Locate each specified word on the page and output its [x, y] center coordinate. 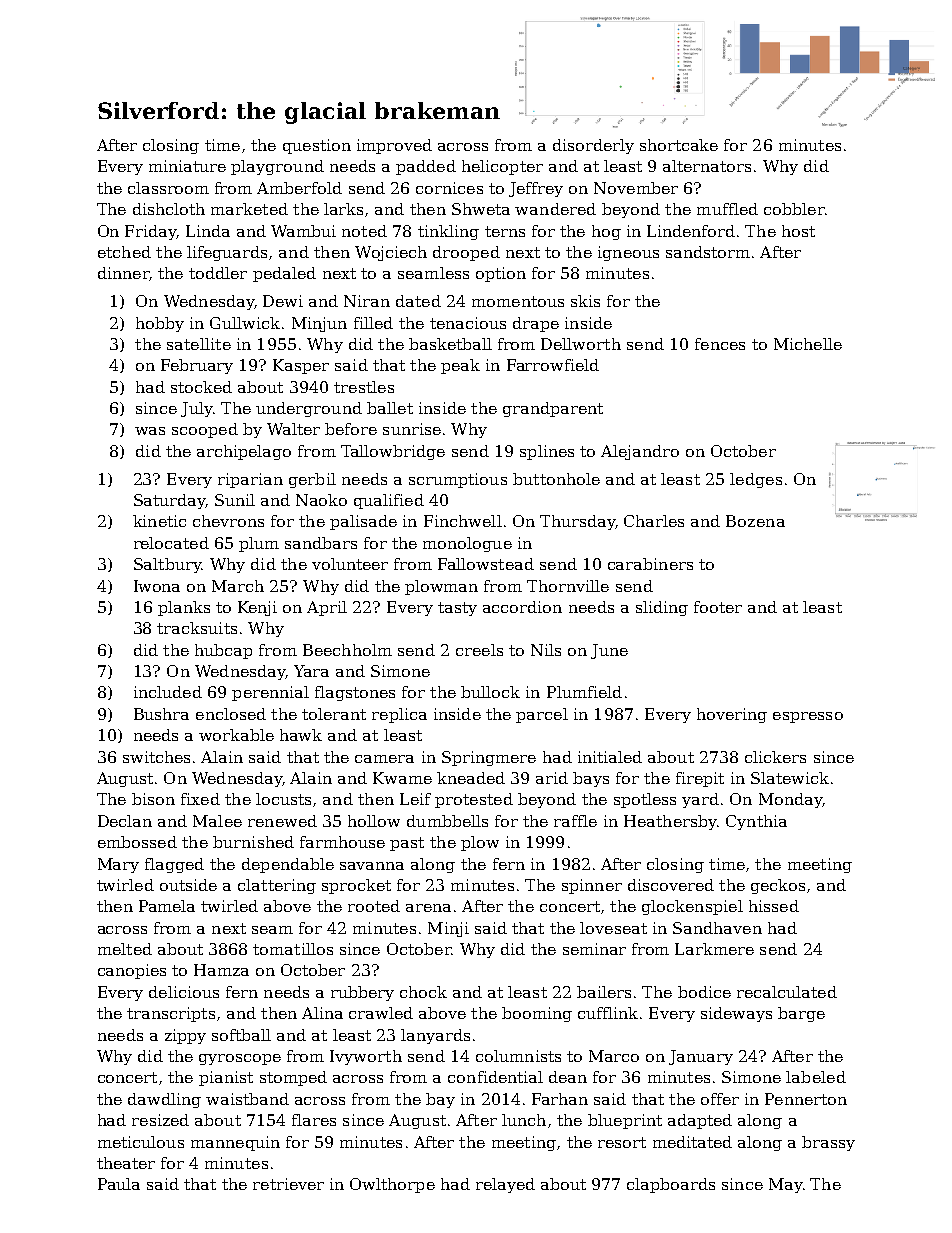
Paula [119, 1184]
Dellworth [581, 344]
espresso [808, 717]
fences [720, 344]
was [150, 431]
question [317, 146]
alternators [707, 166]
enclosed [231, 714]
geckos [778, 886]
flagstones [355, 693]
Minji [448, 929]
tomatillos [293, 949]
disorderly [593, 146]
